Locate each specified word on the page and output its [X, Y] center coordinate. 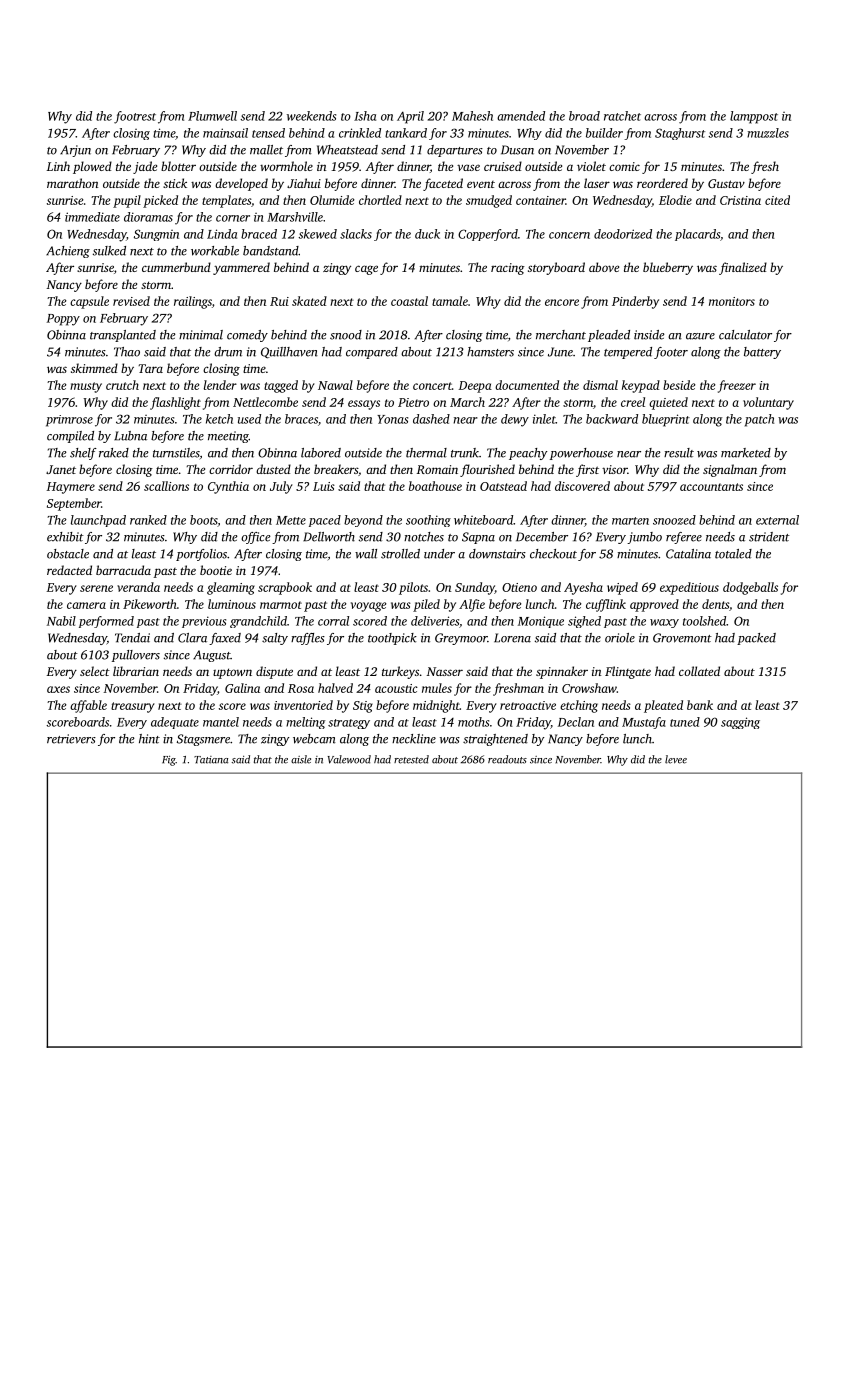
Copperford [488, 235]
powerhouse [581, 454]
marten [630, 521]
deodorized [623, 234]
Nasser [445, 671]
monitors [732, 301]
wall [366, 554]
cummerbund [176, 267]
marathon [72, 183]
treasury [133, 707]
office [256, 538]
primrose [69, 421]
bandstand [271, 251]
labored [321, 453]
